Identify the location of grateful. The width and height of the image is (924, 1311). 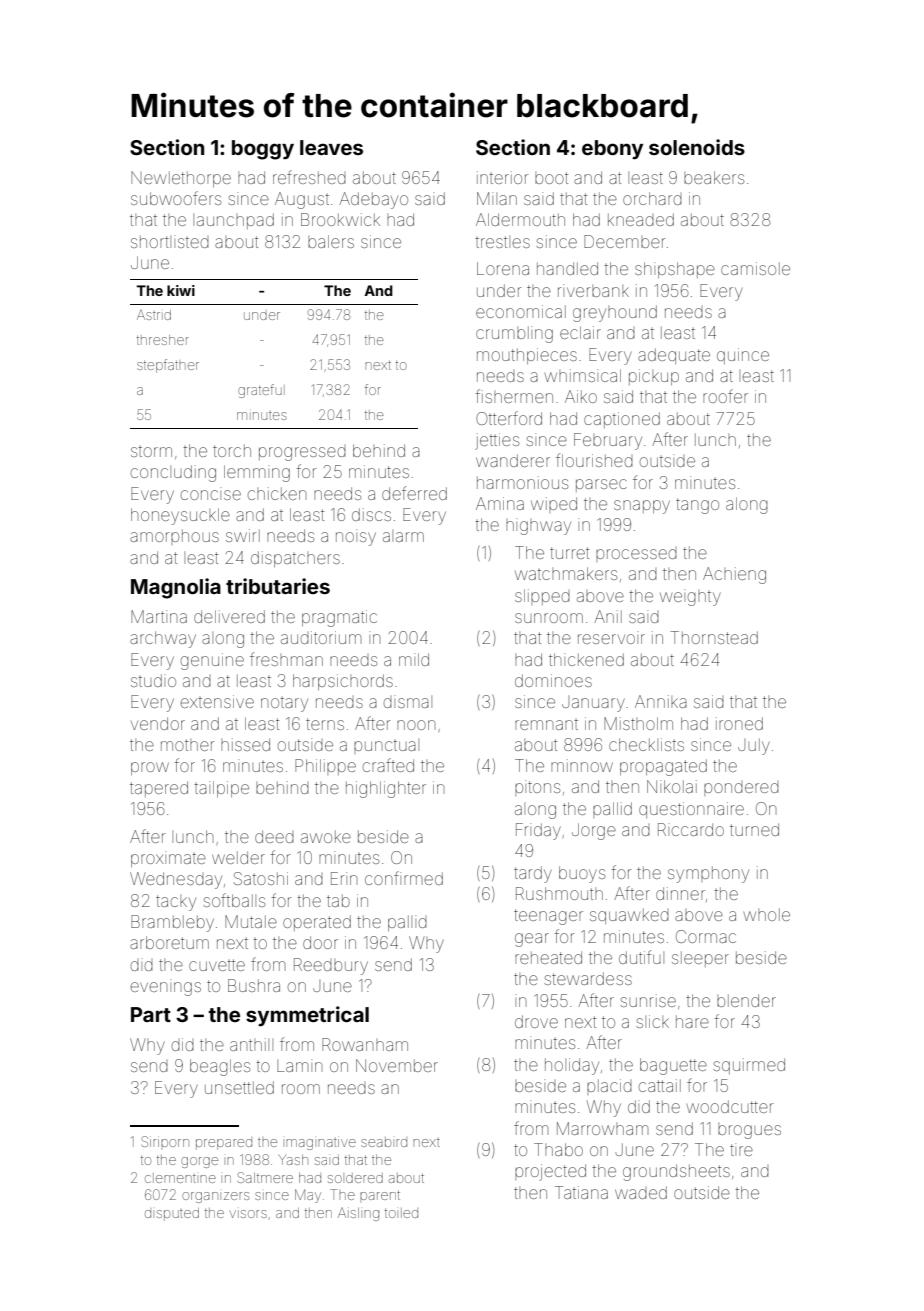
(261, 391).
